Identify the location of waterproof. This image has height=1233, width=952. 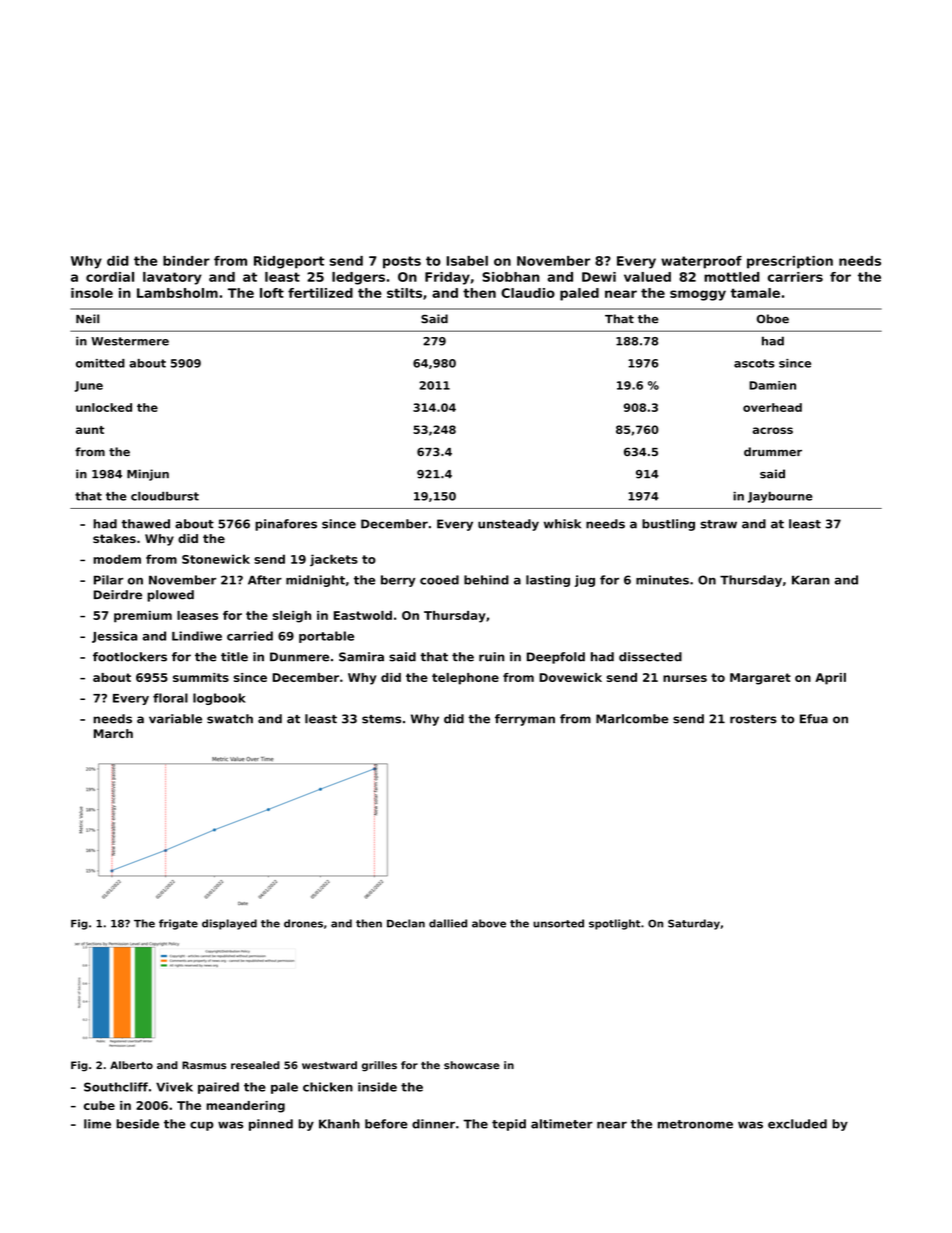
(701, 262).
